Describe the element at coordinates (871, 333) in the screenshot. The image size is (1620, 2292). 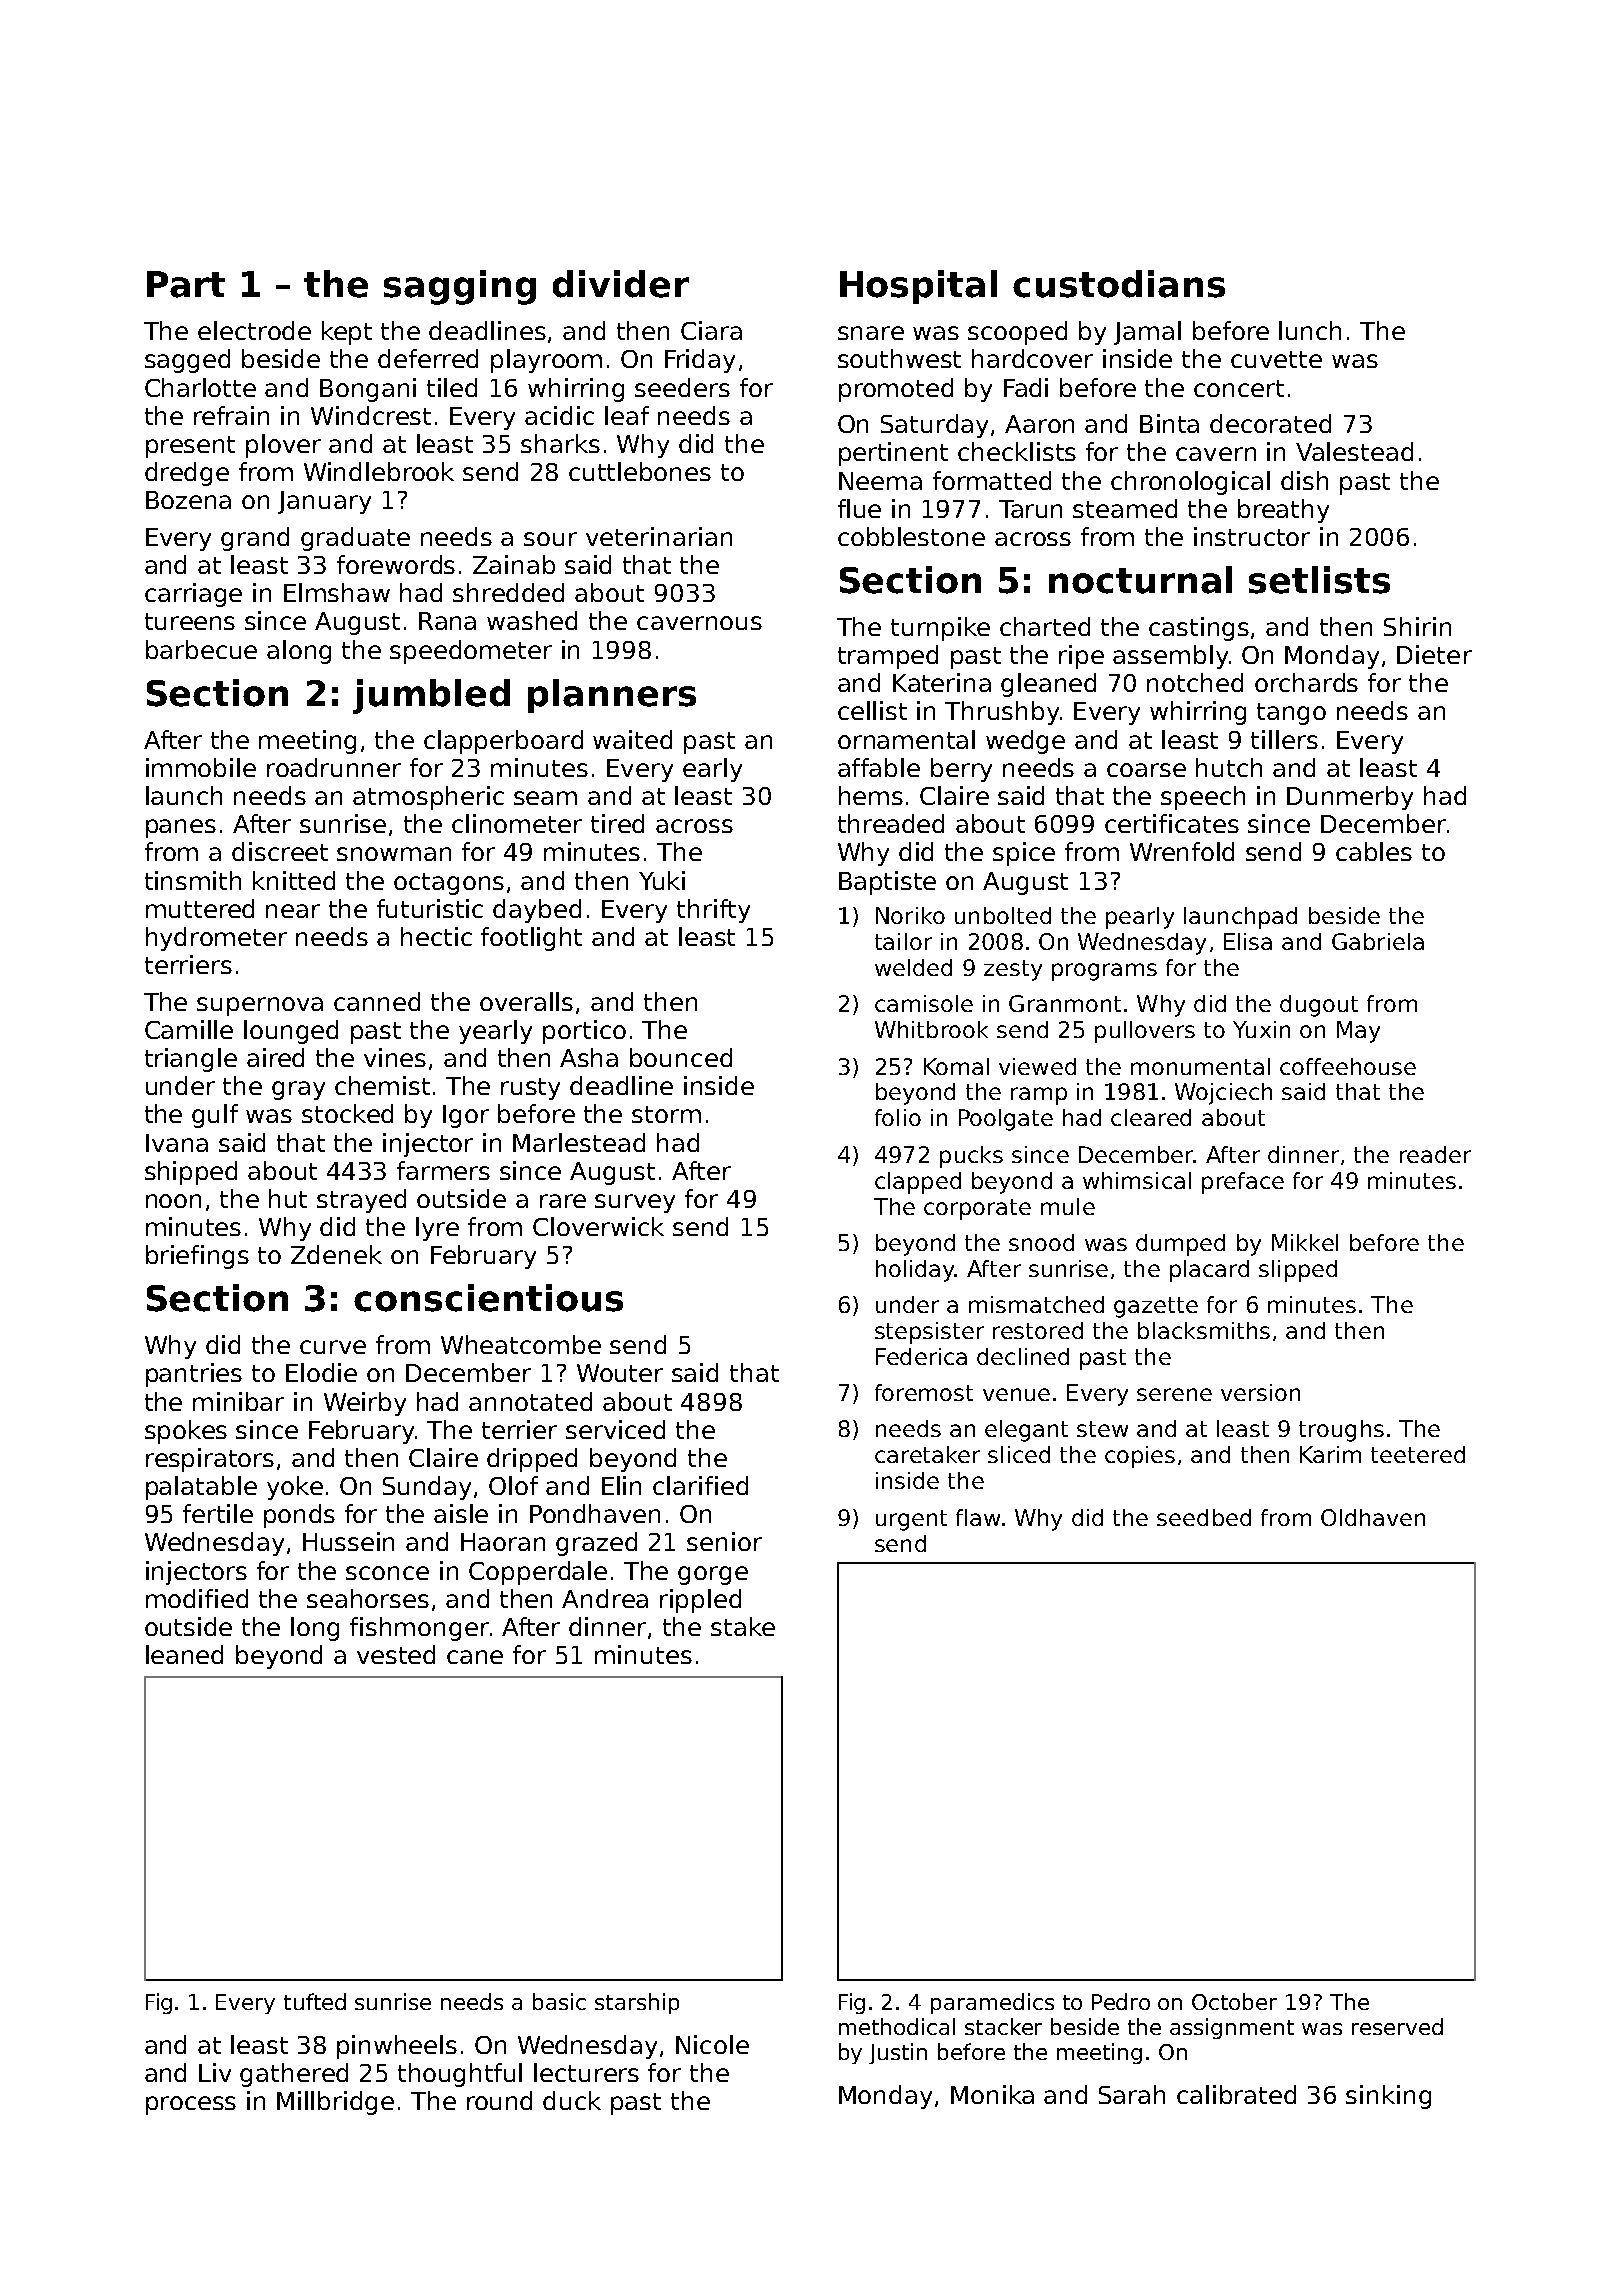
I see `snare` at that location.
